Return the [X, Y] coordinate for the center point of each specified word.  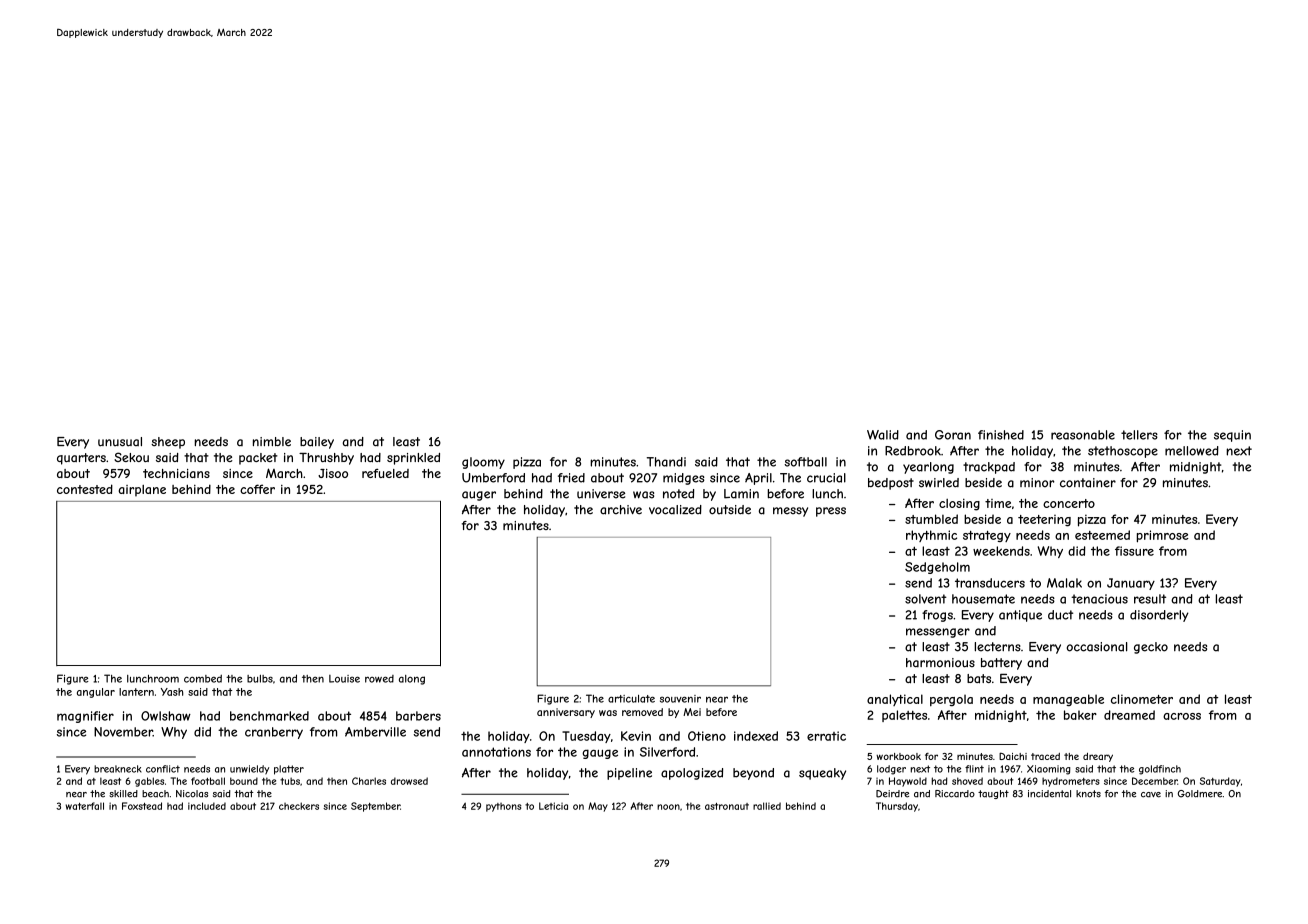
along [412, 680]
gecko [1151, 648]
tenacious [1099, 599]
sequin [1232, 436]
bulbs [260, 679]
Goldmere [1200, 794]
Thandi [666, 462]
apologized [692, 774]
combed [203, 678]
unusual [120, 442]
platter [289, 770]
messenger [938, 633]
